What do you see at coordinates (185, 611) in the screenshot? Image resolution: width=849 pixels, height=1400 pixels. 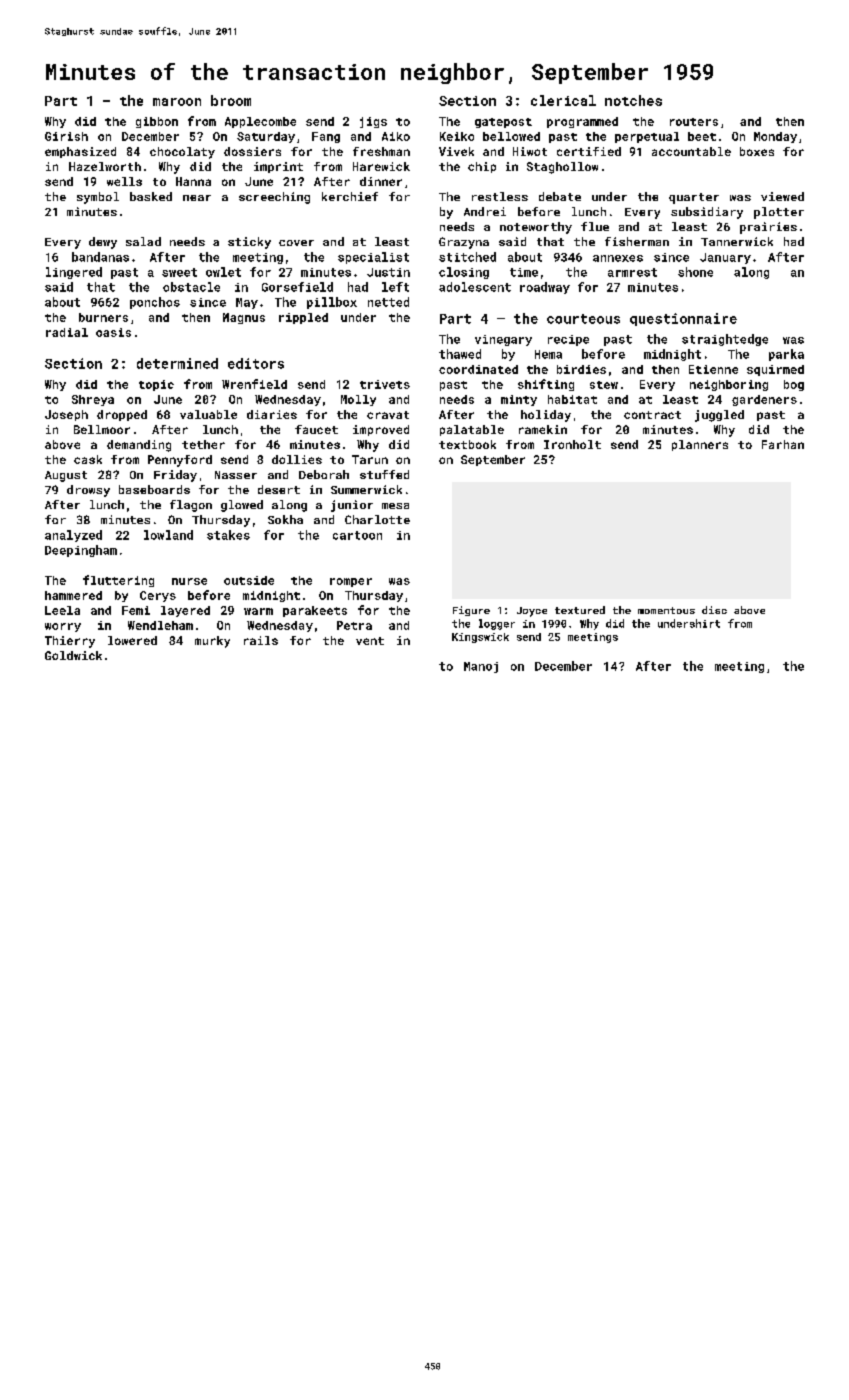 I see `layered` at bounding box center [185, 611].
